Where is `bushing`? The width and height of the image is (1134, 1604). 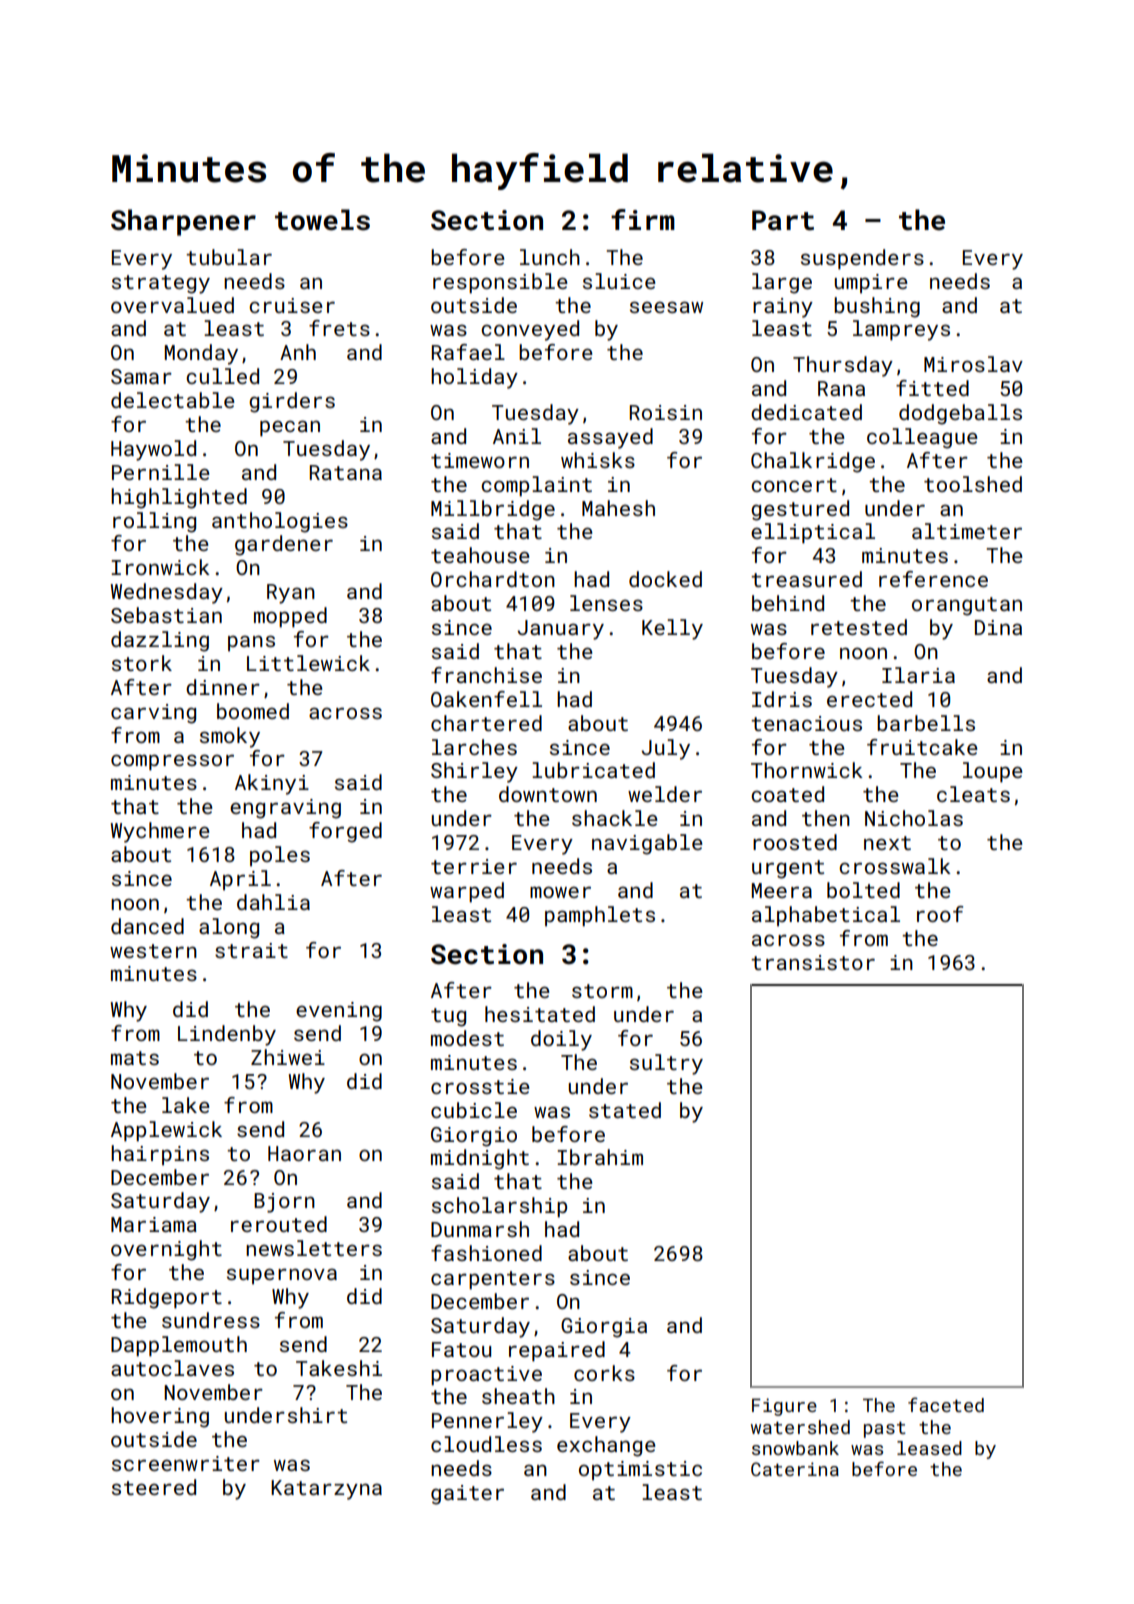
bushing is located at coordinates (877, 307).
